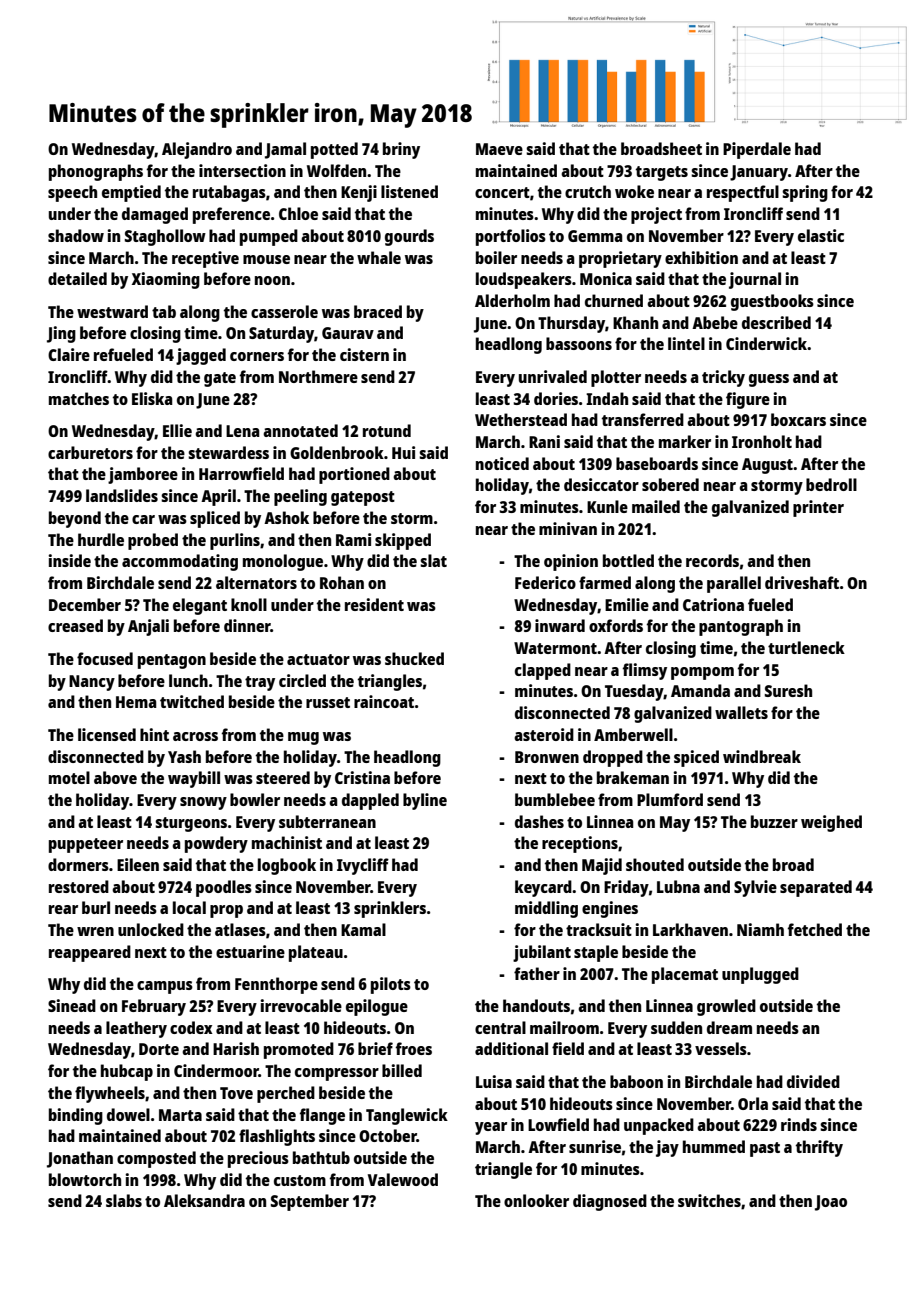 This document has width=924, height=1308. What do you see at coordinates (662, 173) in the document?
I see `targets` at bounding box center [662, 173].
